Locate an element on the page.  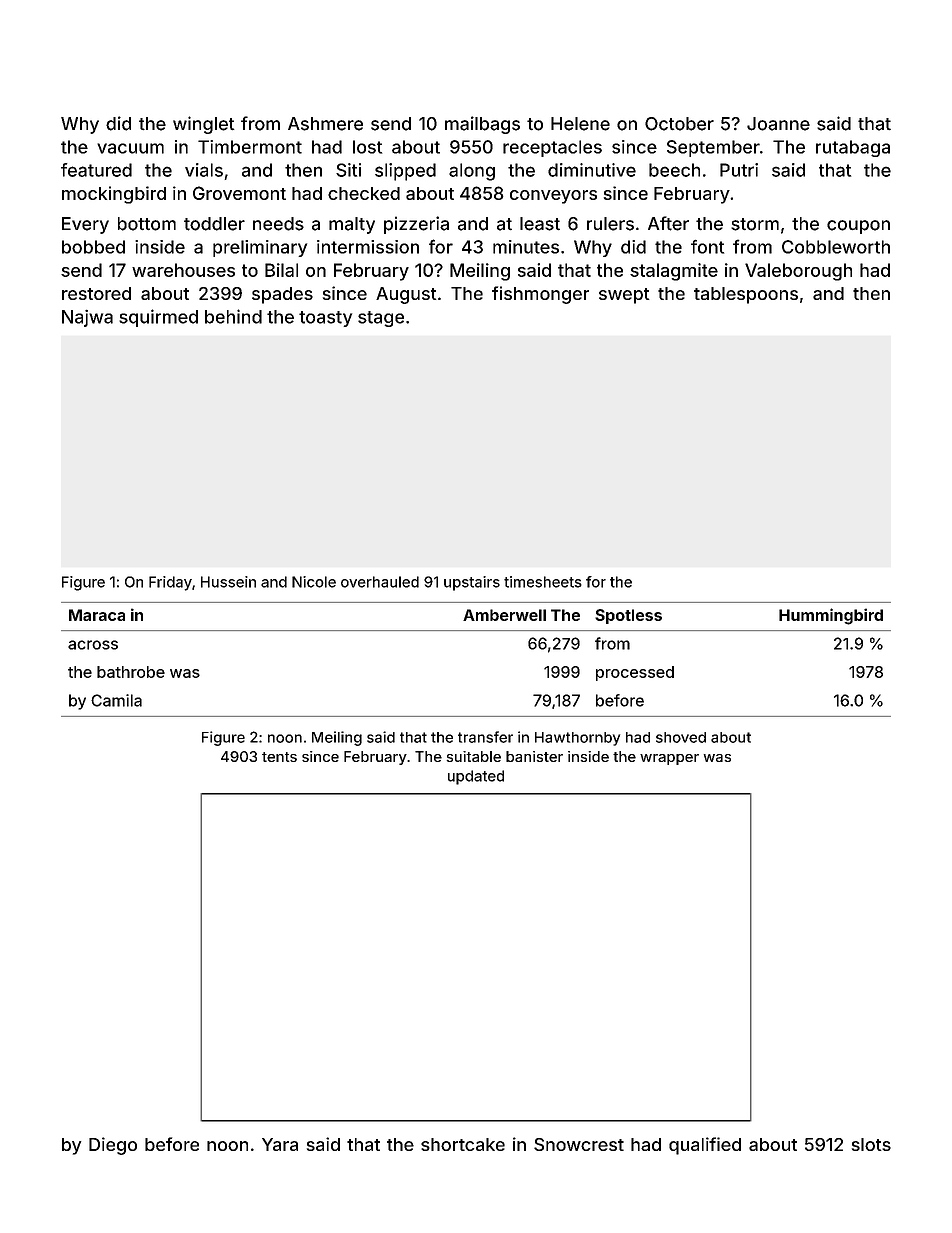
bathrobe is located at coordinates (131, 672).
